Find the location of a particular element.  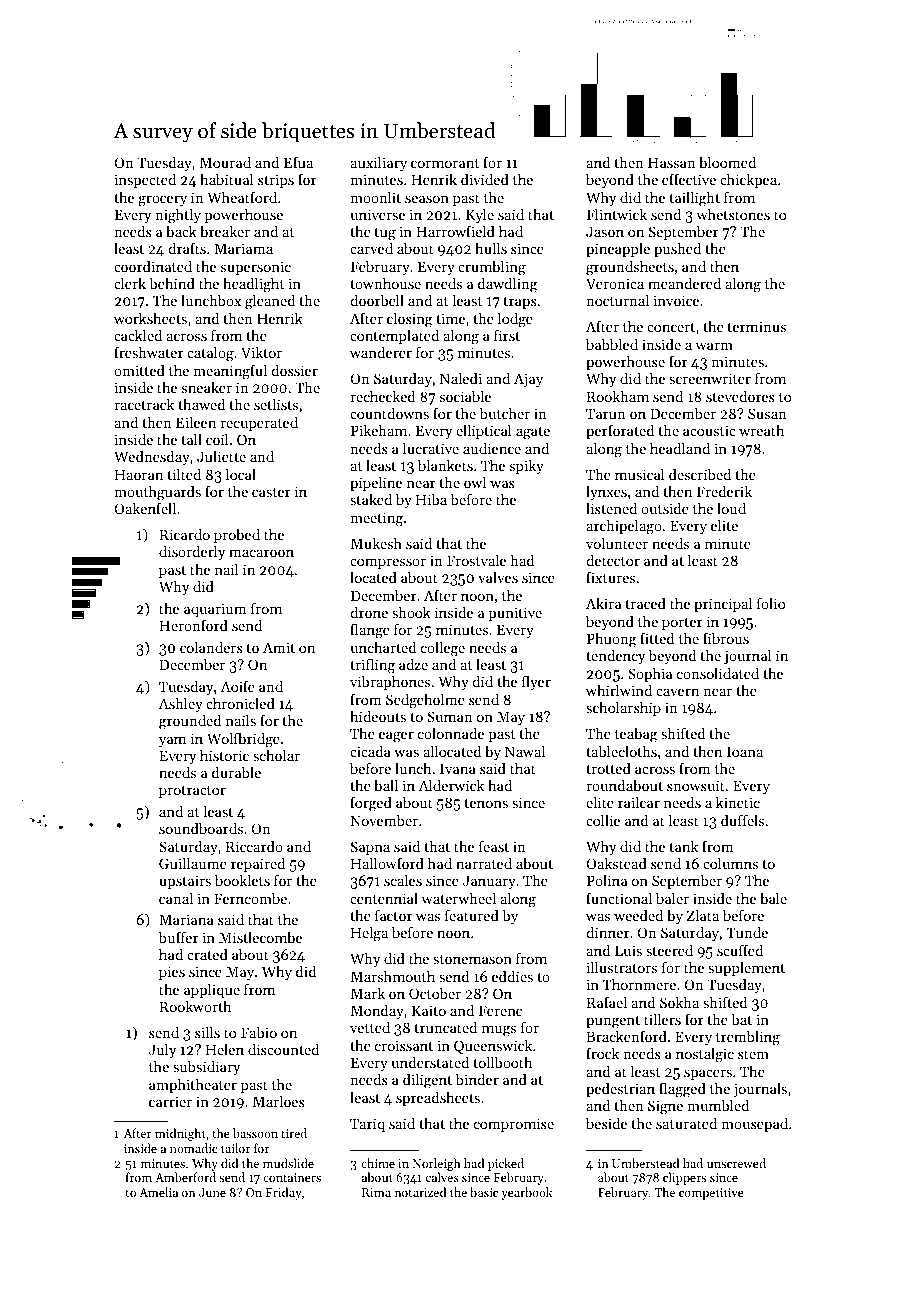

nostalgic is located at coordinates (705, 1055).
